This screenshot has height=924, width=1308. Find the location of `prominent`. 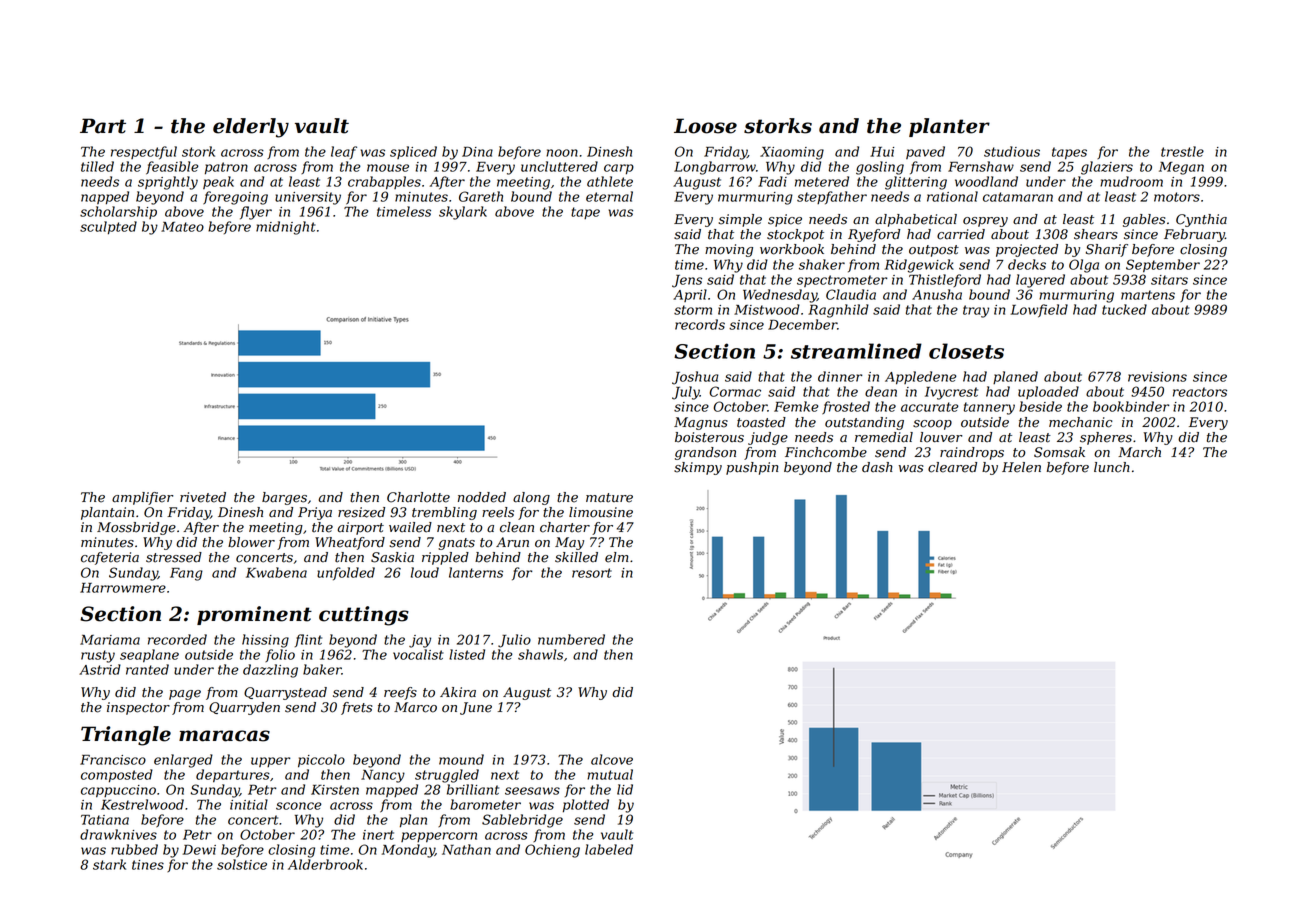

prominent is located at coordinates (254, 615).
